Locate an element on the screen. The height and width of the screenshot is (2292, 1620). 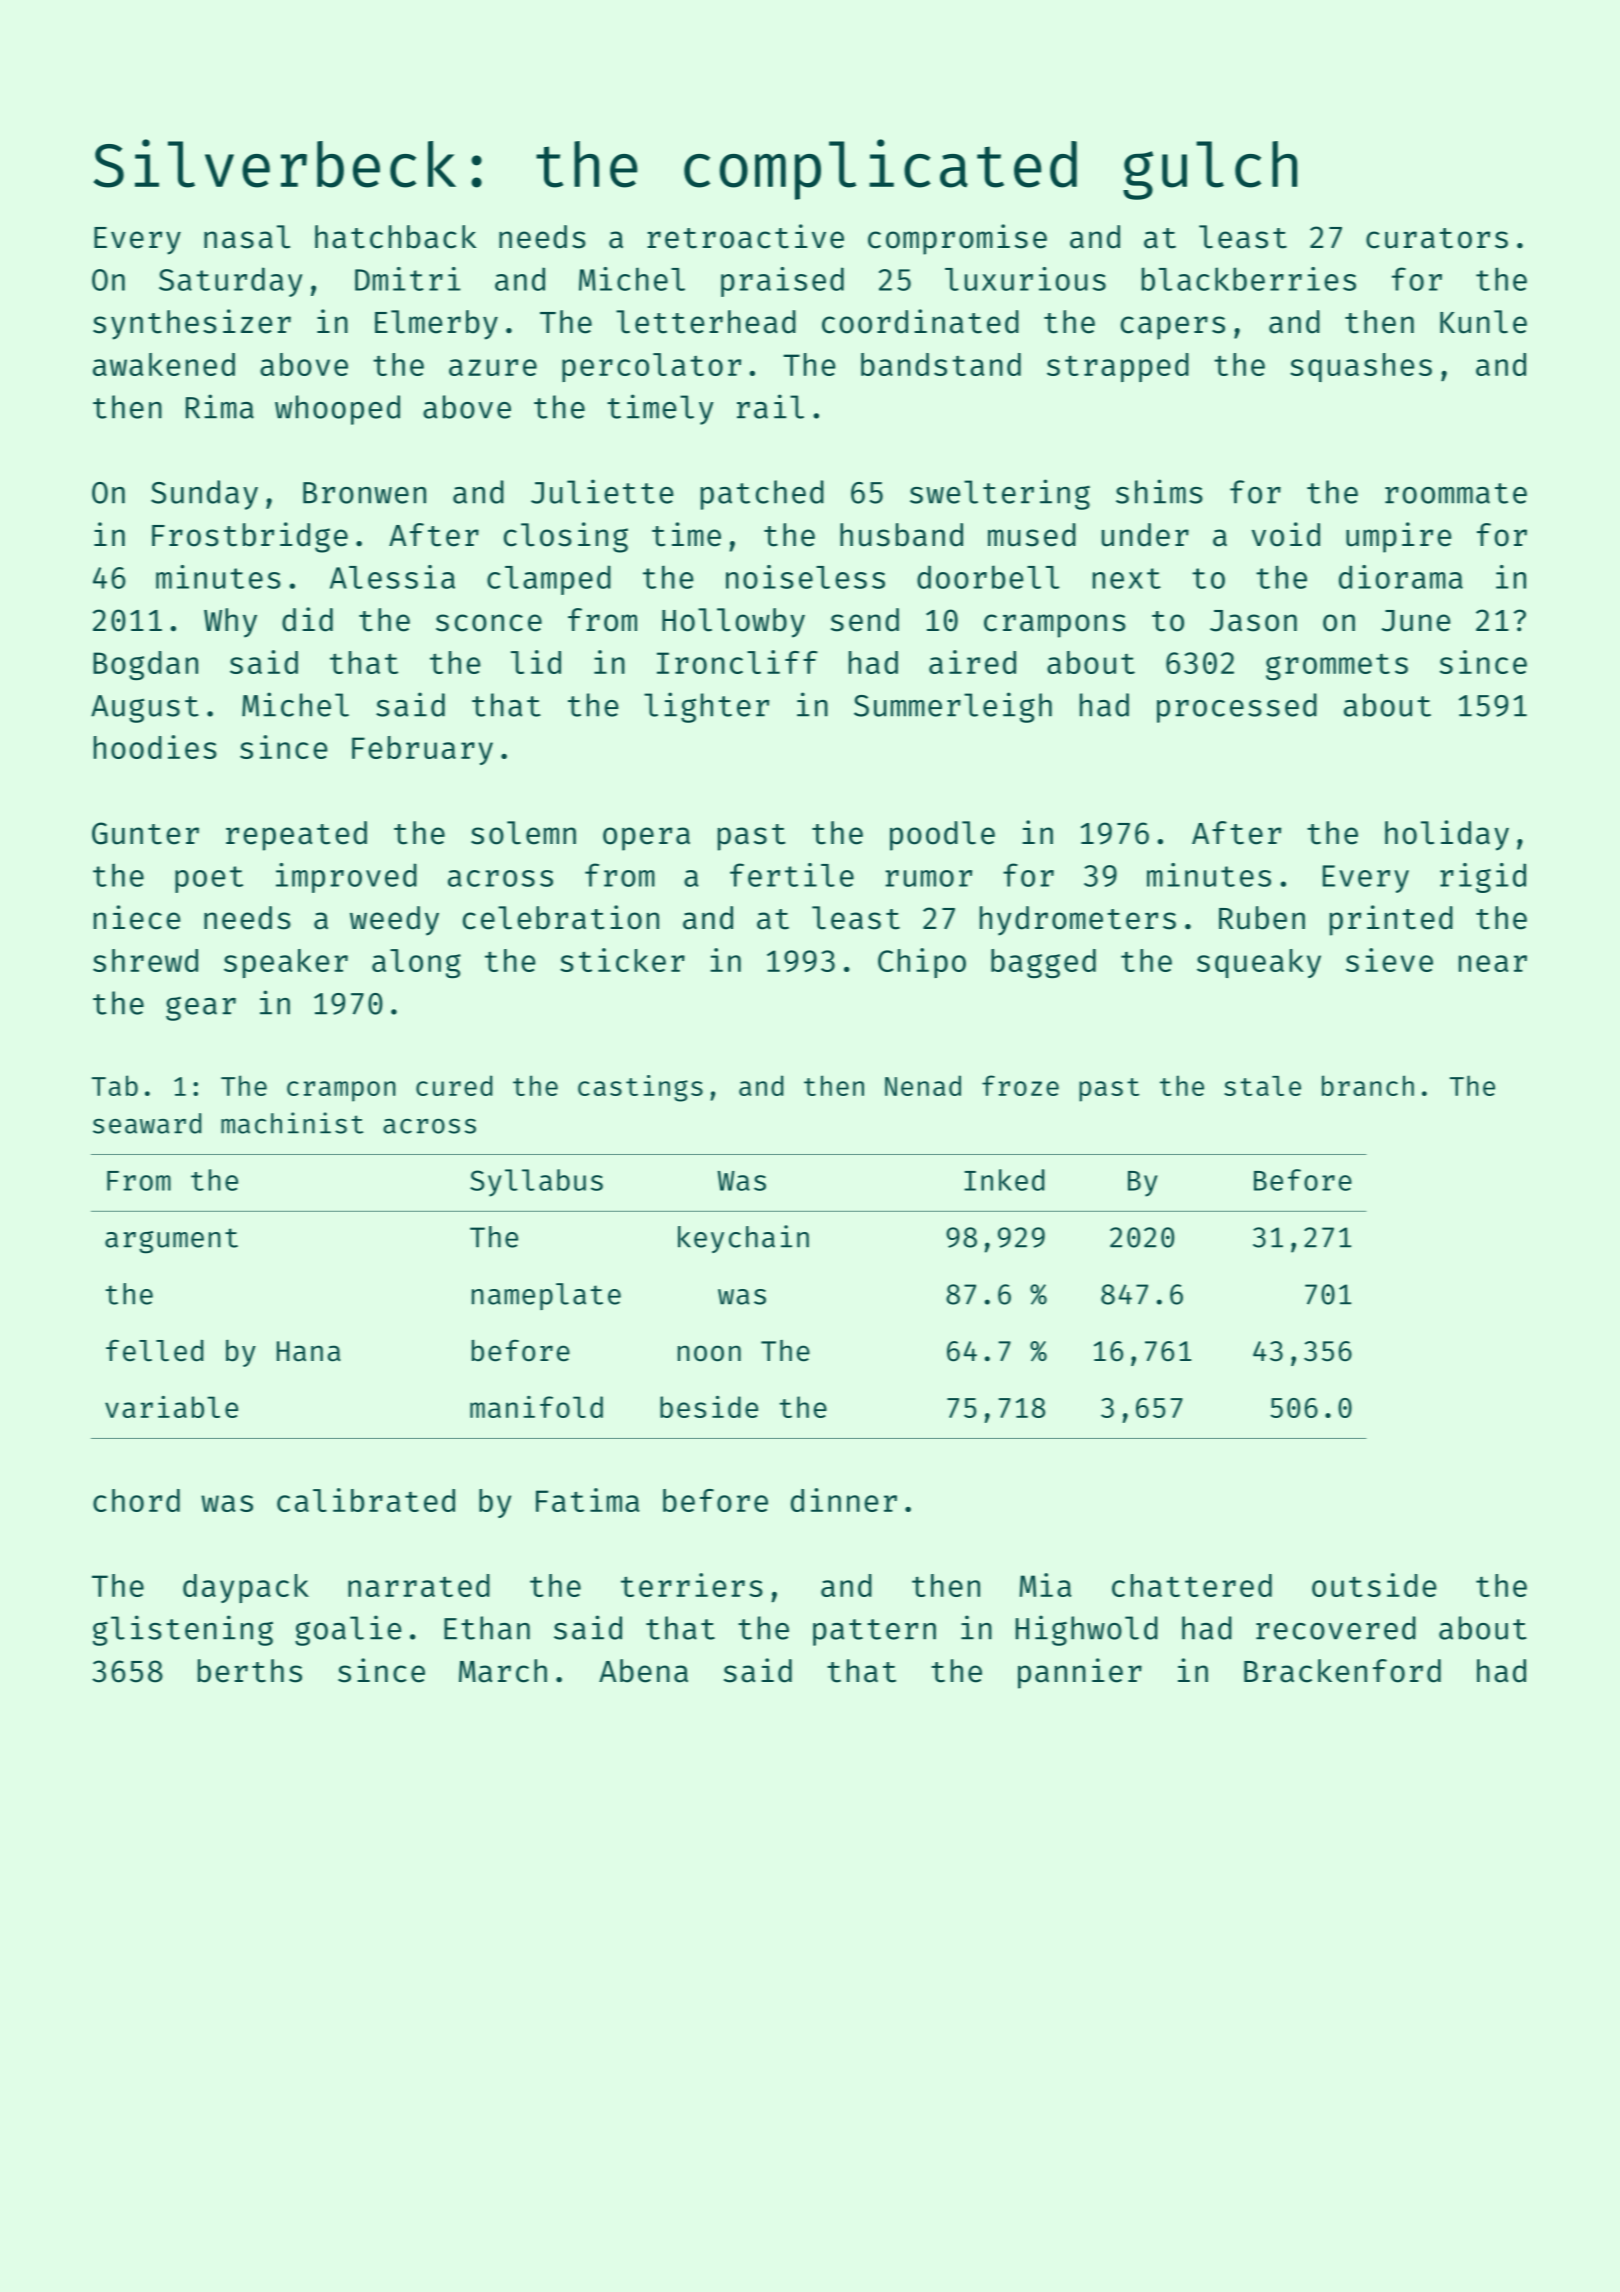
Elmerby is located at coordinates (436, 325).
